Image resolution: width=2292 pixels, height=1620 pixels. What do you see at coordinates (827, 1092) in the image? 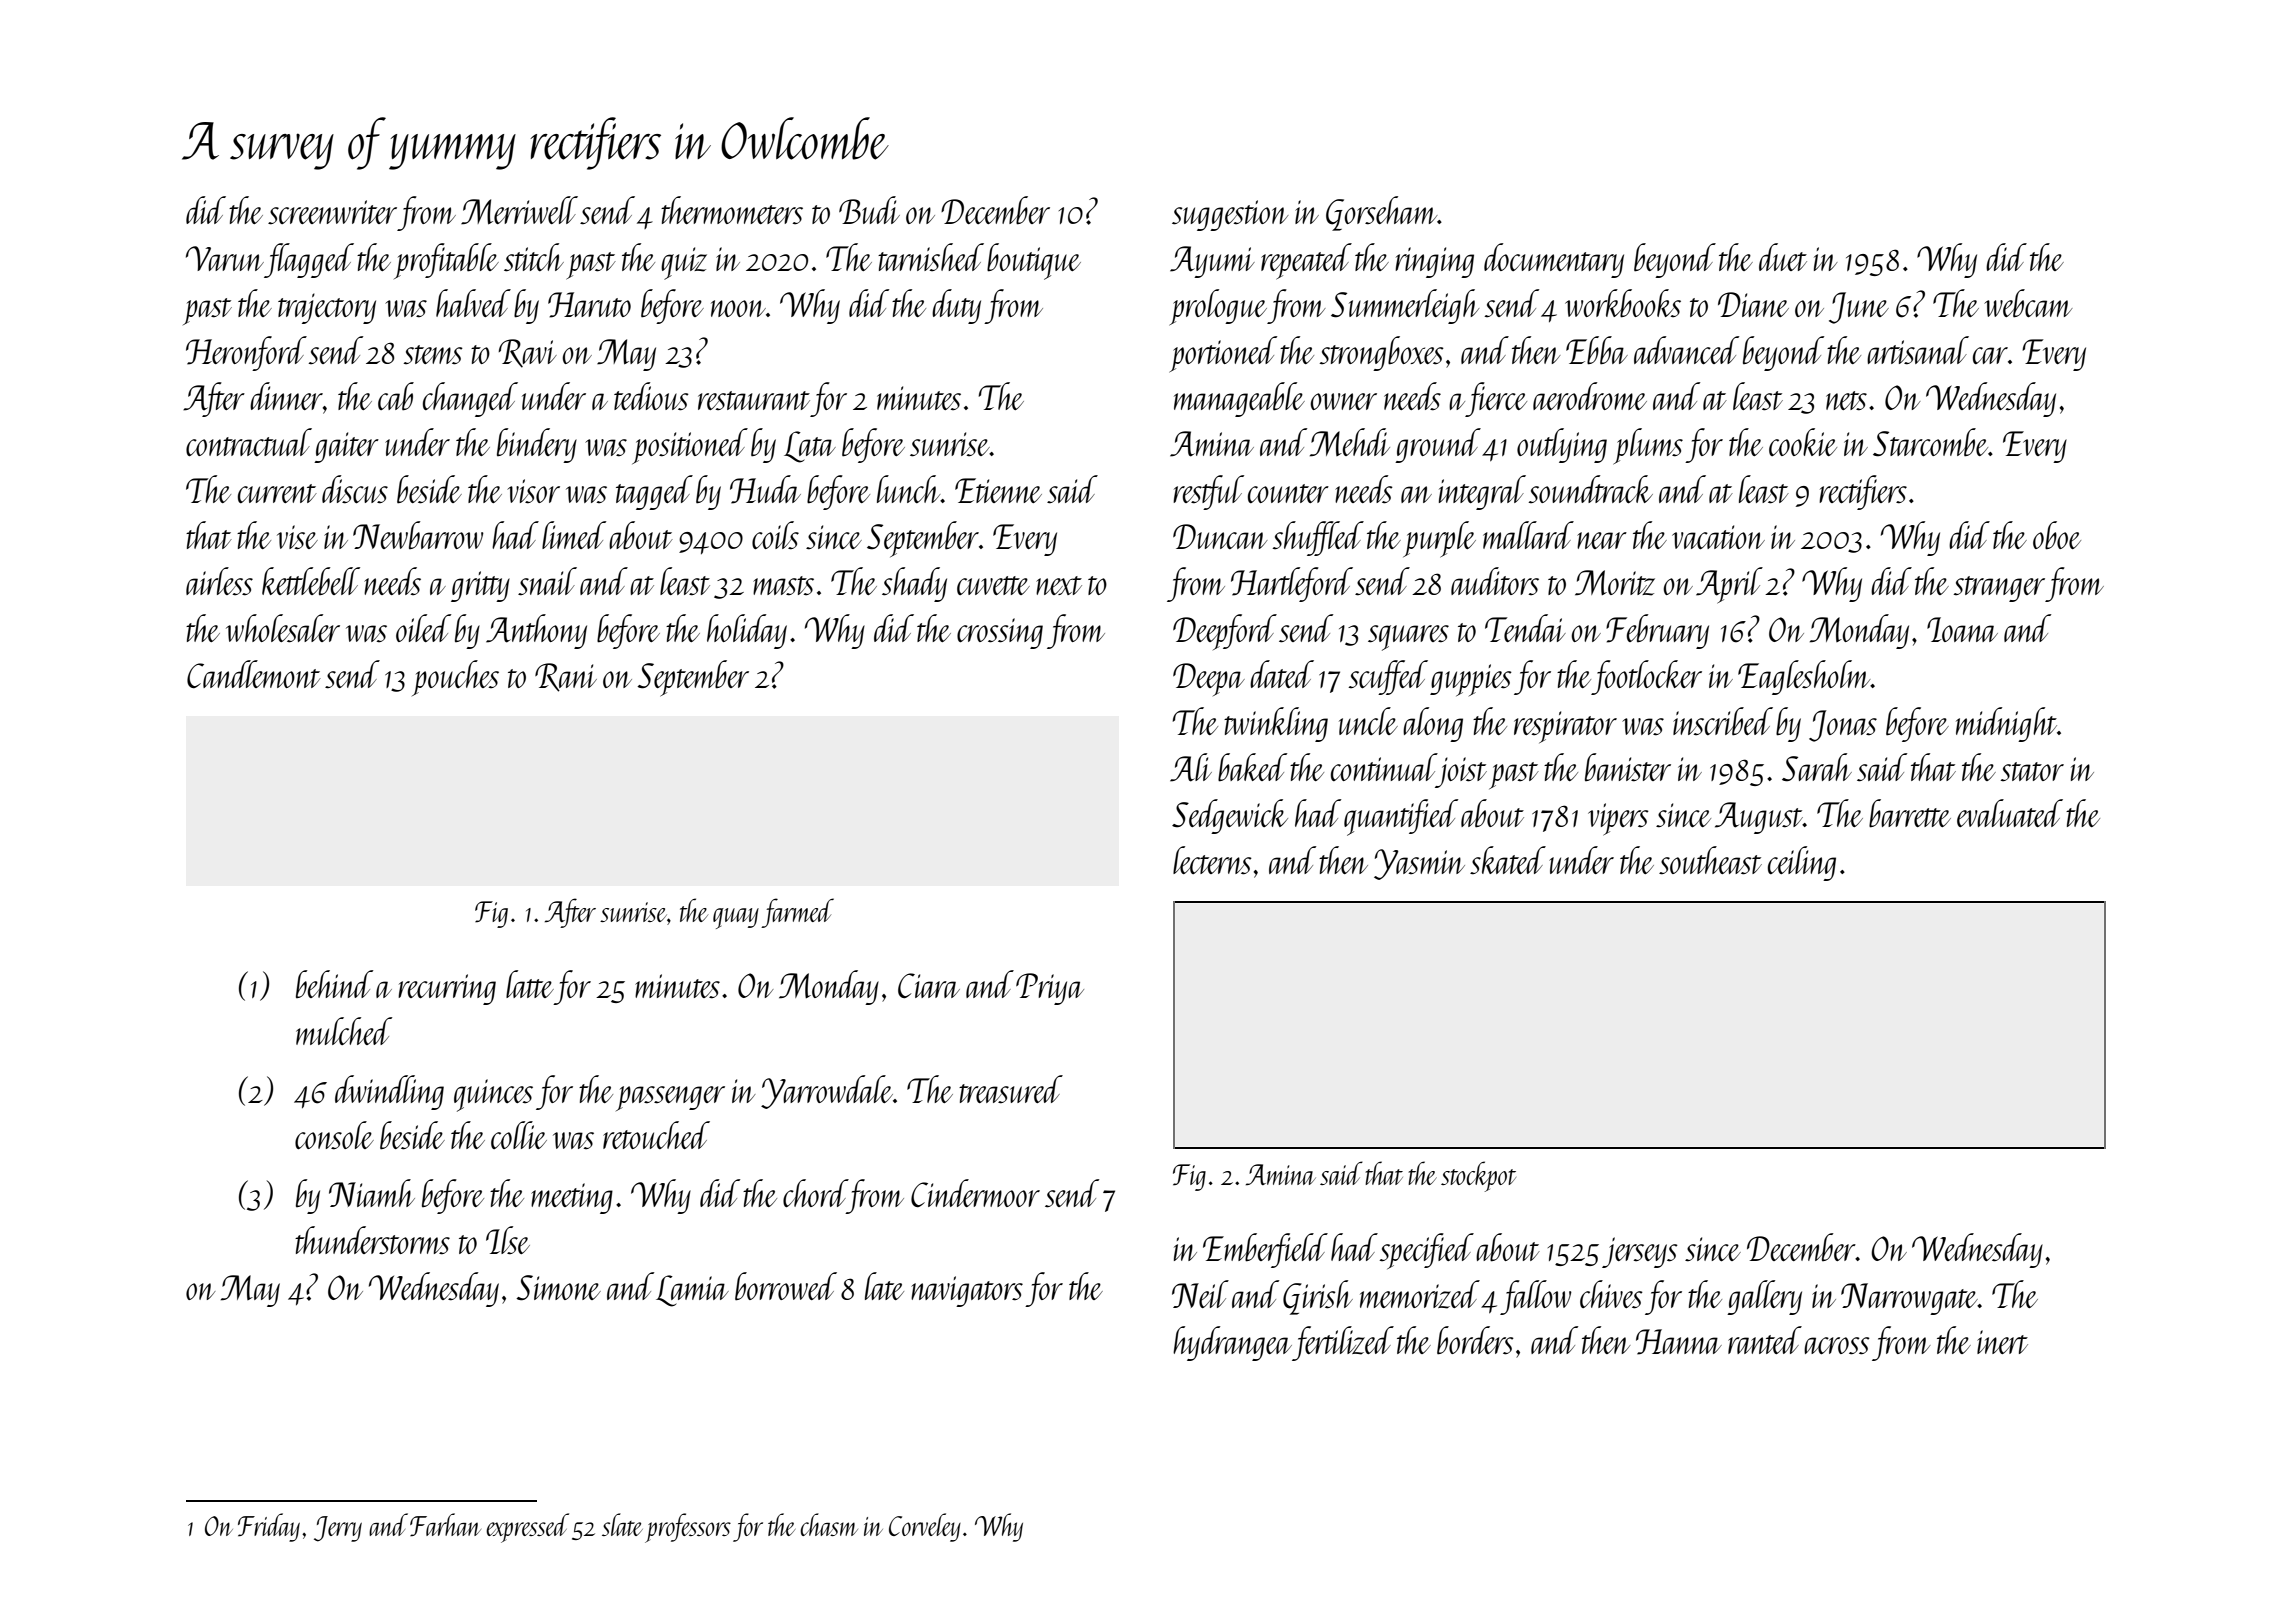
I see `Yarrowdale` at bounding box center [827, 1092].
